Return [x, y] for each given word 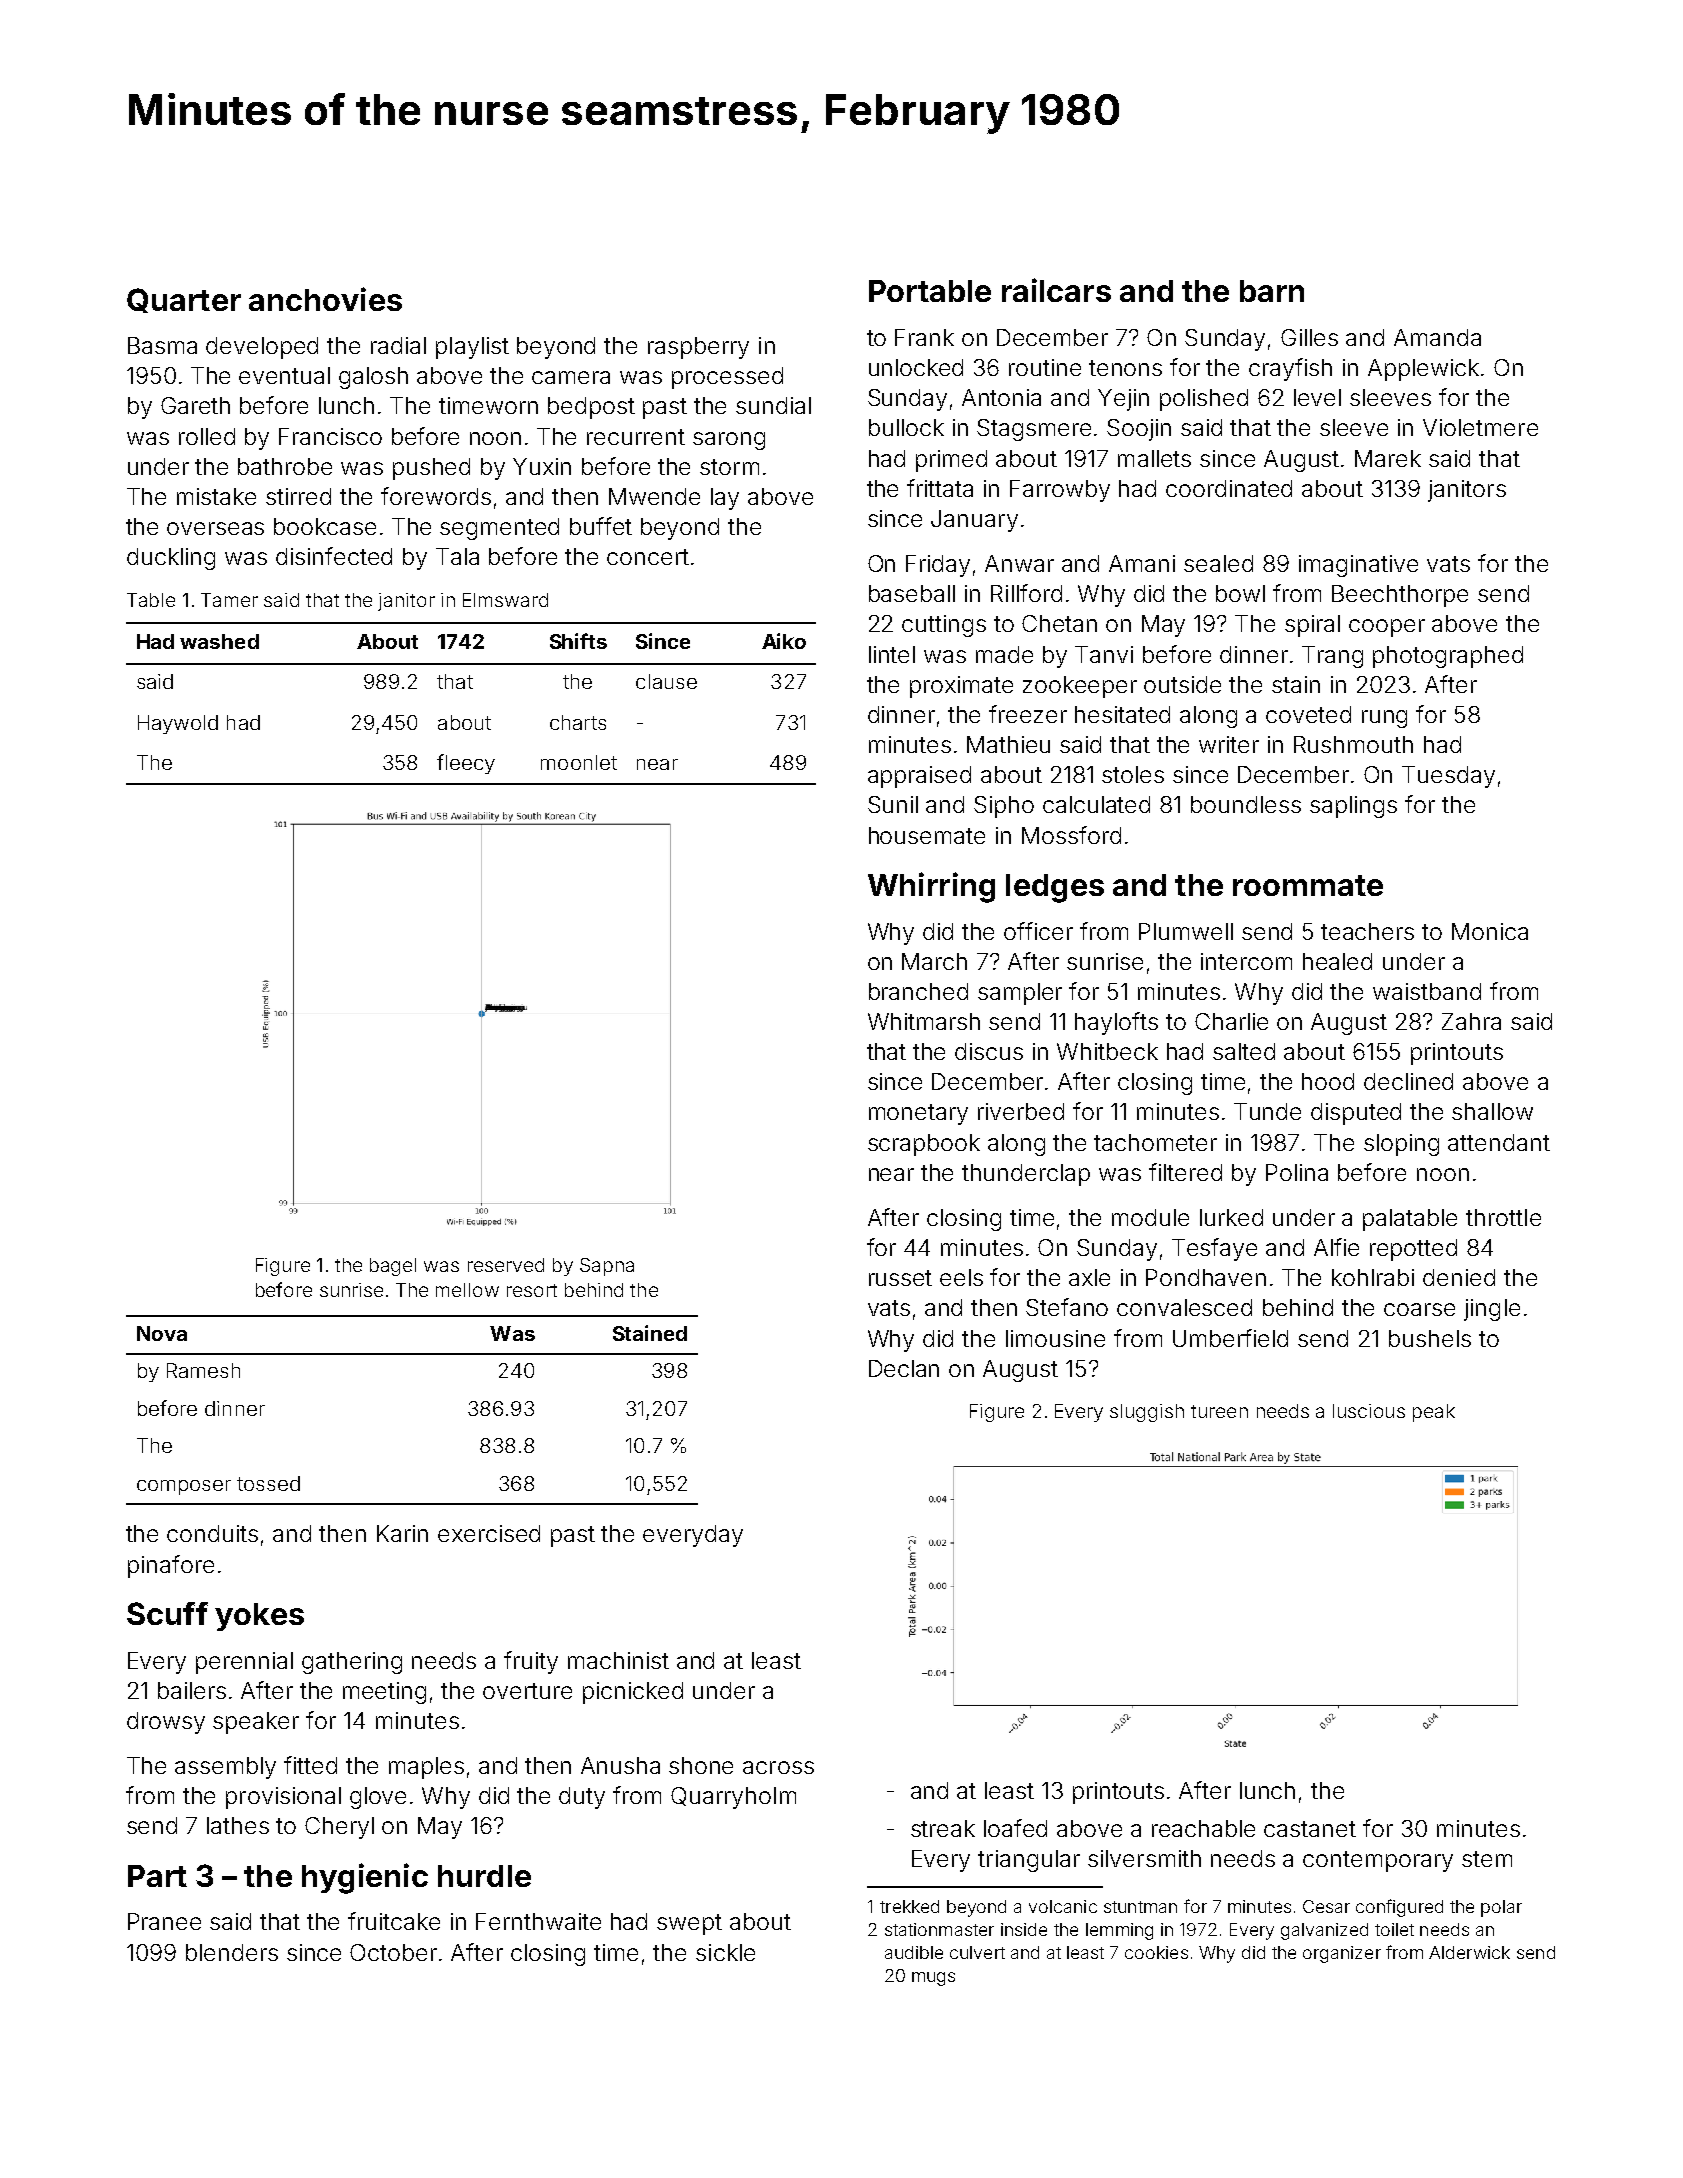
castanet [1310, 1829]
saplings [1353, 807]
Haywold [178, 724]
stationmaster [939, 1929]
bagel [393, 1267]
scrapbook [924, 1145]
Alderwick [1469, 1952]
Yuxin [542, 466]
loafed [1015, 1828]
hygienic [365, 1878]
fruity [531, 1662]
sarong [729, 441]
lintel [892, 654]
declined [1408, 1081]
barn [1272, 291]
